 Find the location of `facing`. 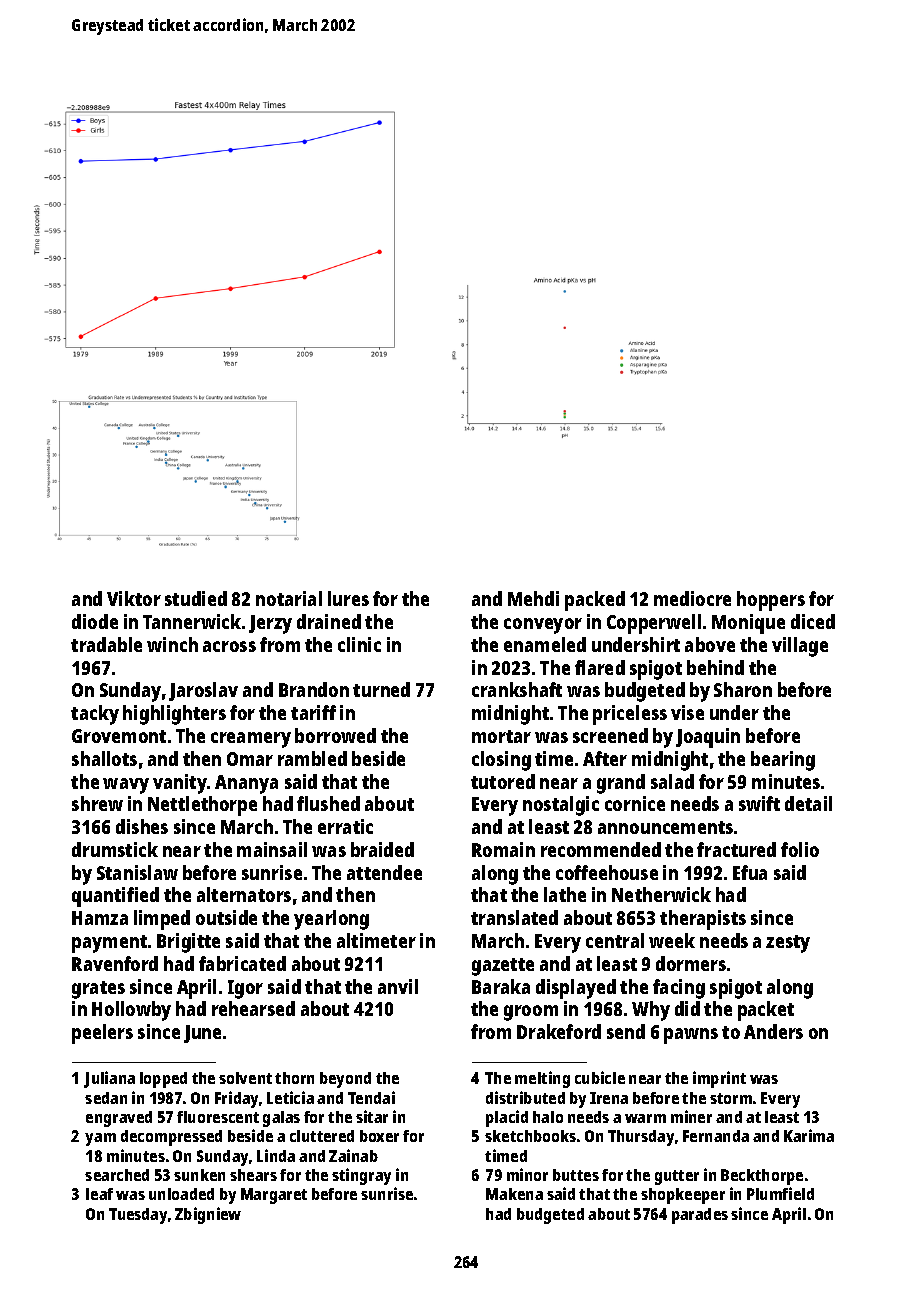

facing is located at coordinates (679, 989).
